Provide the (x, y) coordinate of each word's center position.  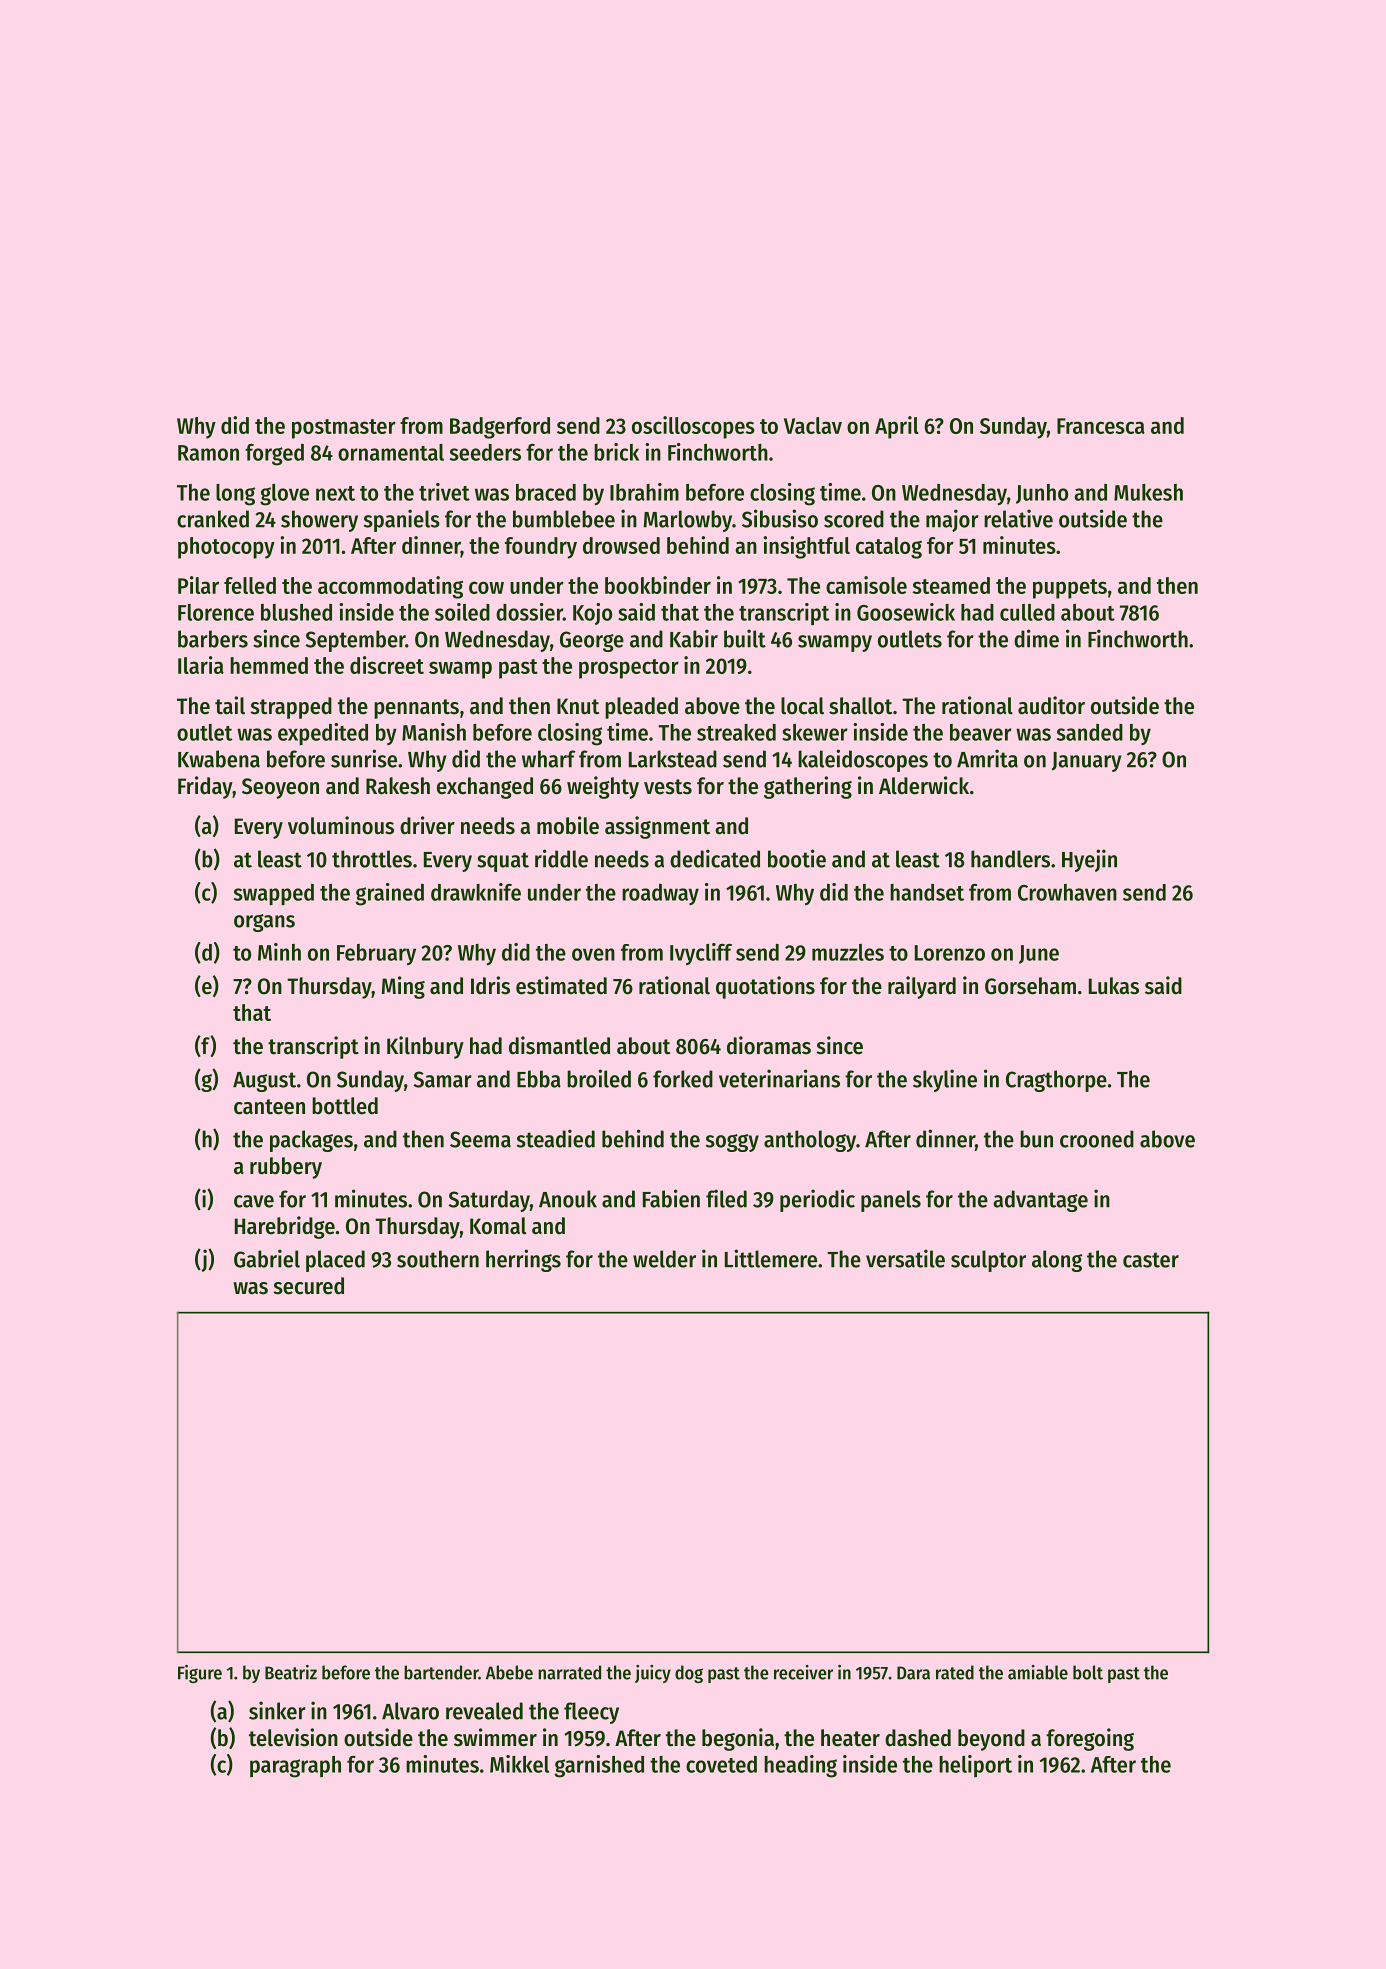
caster (1151, 1260)
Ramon (208, 453)
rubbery (286, 1168)
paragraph (295, 1767)
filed (726, 1198)
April (897, 427)
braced (546, 492)
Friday (205, 787)
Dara (913, 1673)
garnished (599, 1766)
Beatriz (291, 1672)
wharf (549, 759)
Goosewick (906, 612)
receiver (803, 1672)
